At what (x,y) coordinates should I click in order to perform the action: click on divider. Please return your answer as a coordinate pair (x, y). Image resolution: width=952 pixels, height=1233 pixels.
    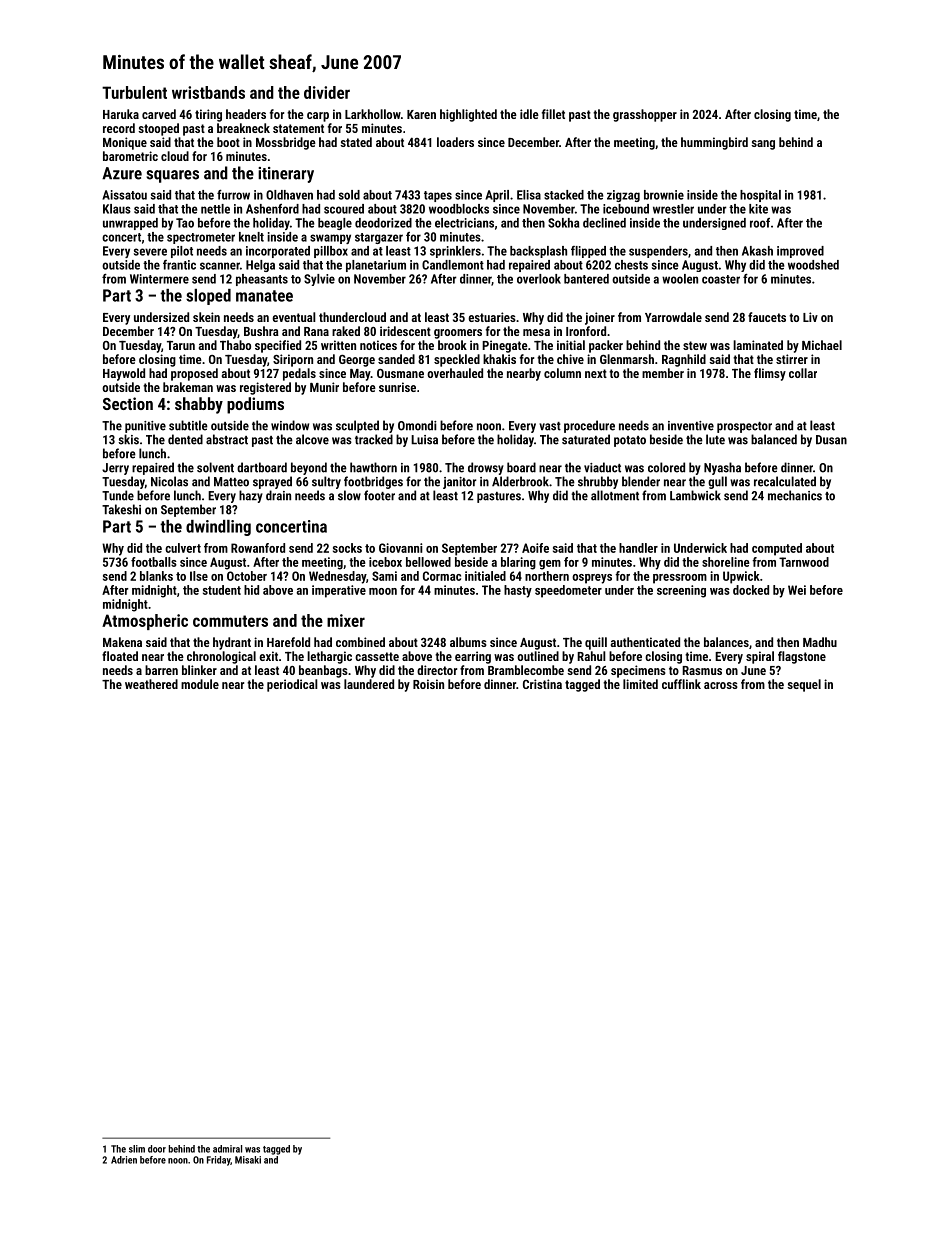
    Looking at the image, I should click on (327, 92).
